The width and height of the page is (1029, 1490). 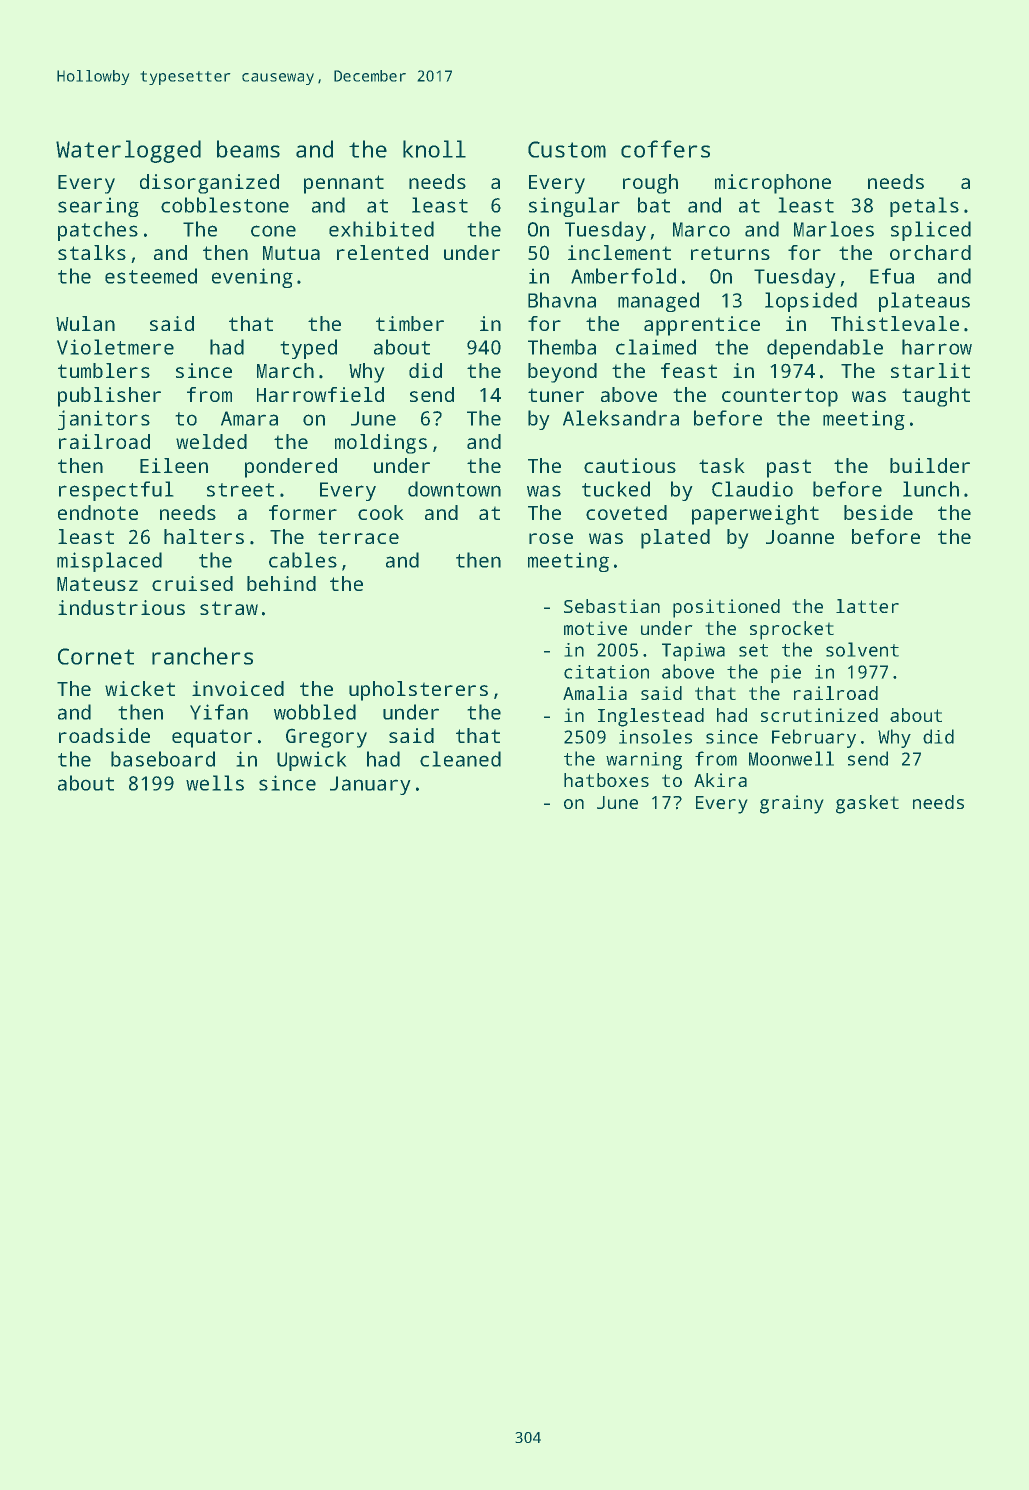 I want to click on upholsterers, so click(x=418, y=691).
